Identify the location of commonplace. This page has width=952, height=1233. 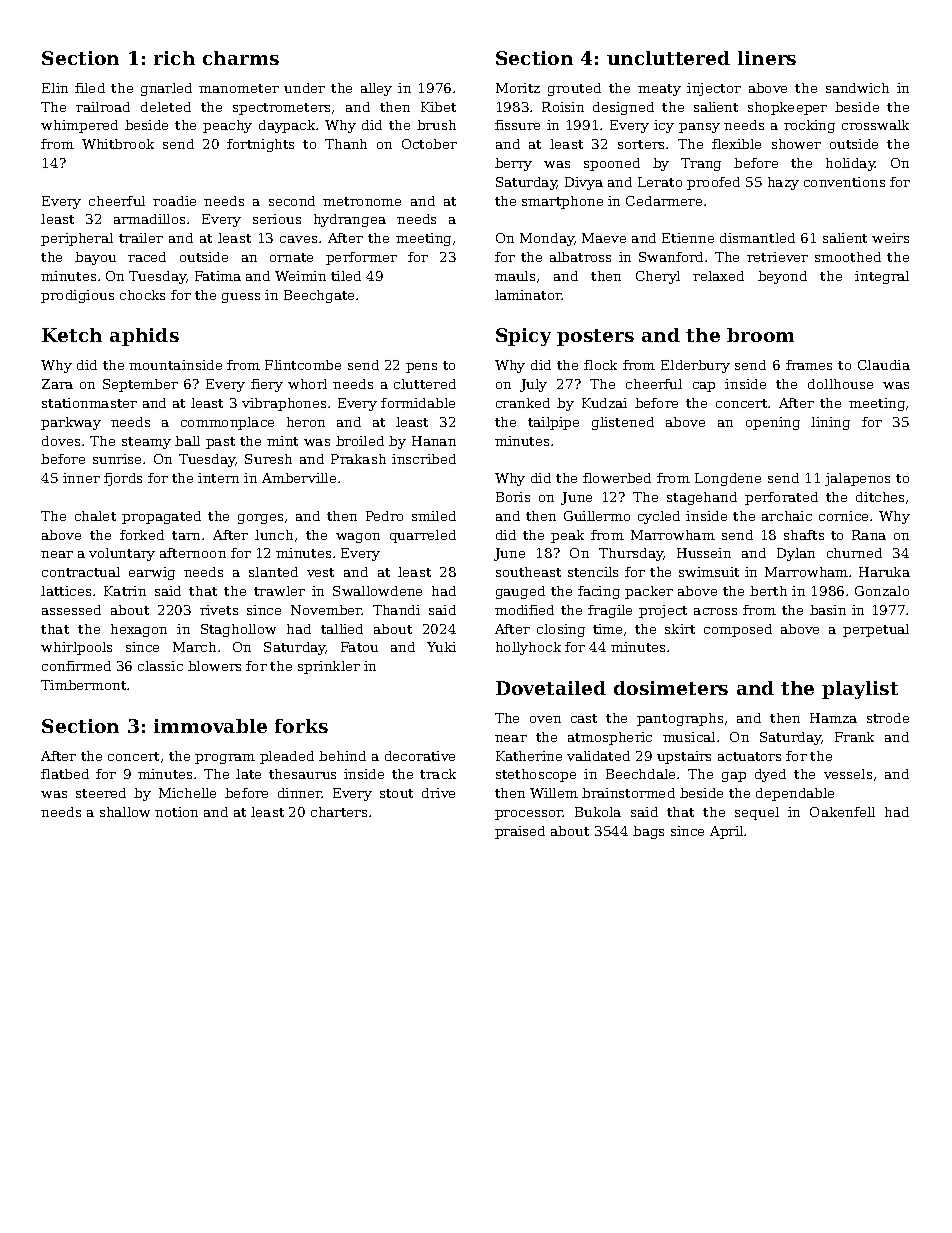
(227, 423).
